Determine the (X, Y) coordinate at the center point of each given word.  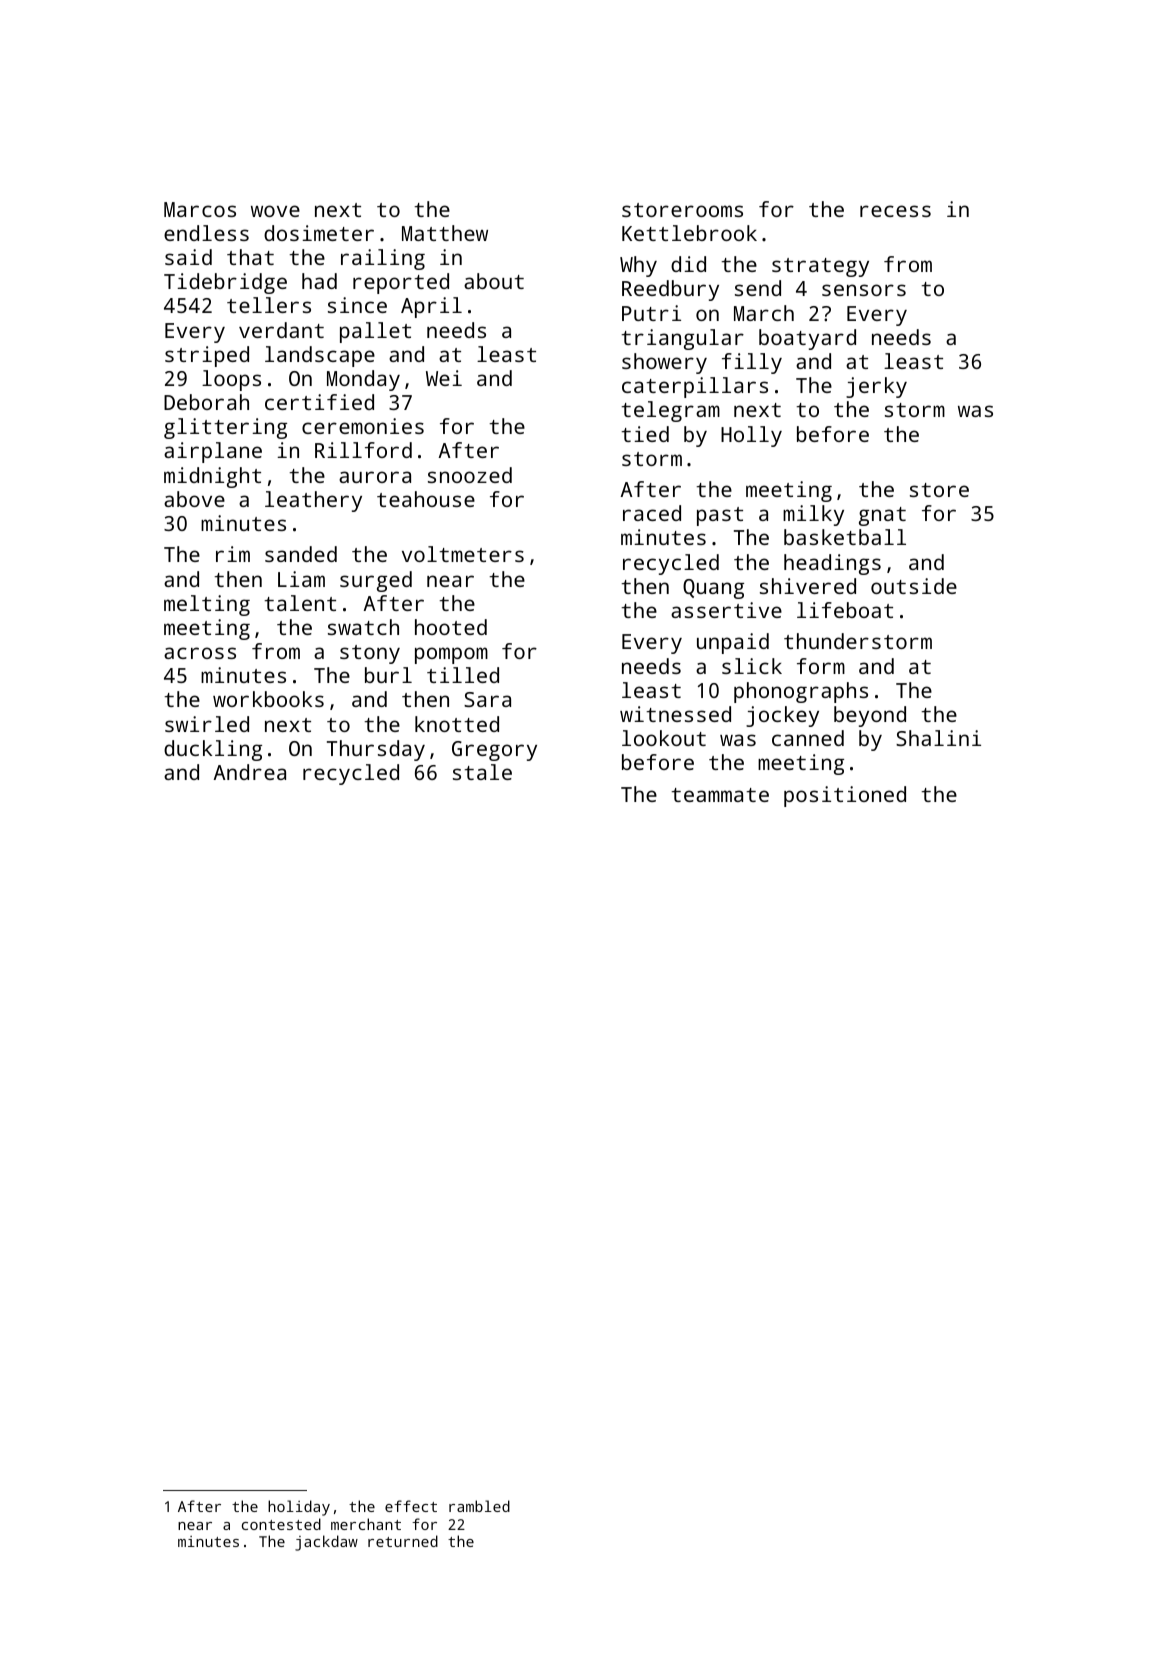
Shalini (938, 738)
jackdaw (326, 1543)
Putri (651, 313)
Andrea (250, 772)
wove (275, 211)
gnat (882, 516)
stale (482, 772)
